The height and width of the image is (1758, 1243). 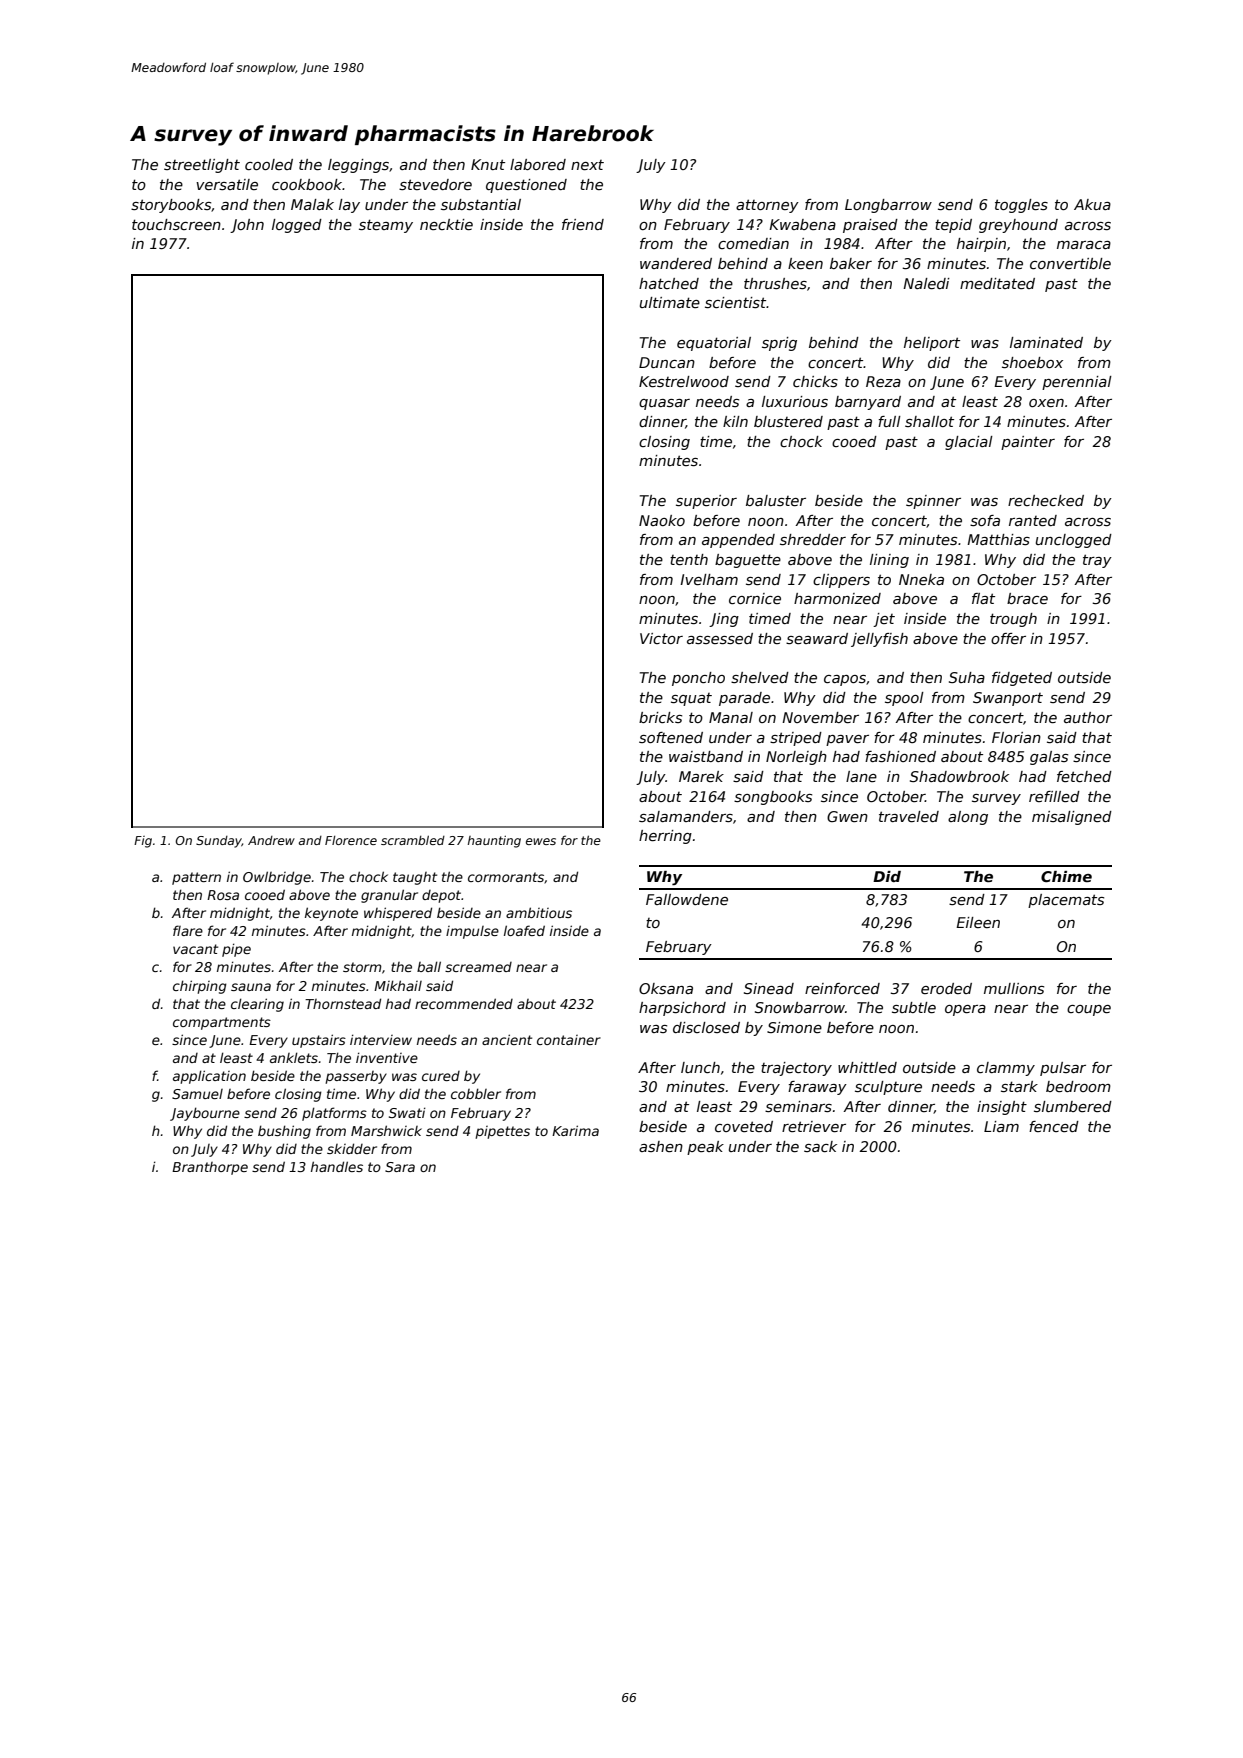 I want to click on Victor, so click(x=661, y=638).
